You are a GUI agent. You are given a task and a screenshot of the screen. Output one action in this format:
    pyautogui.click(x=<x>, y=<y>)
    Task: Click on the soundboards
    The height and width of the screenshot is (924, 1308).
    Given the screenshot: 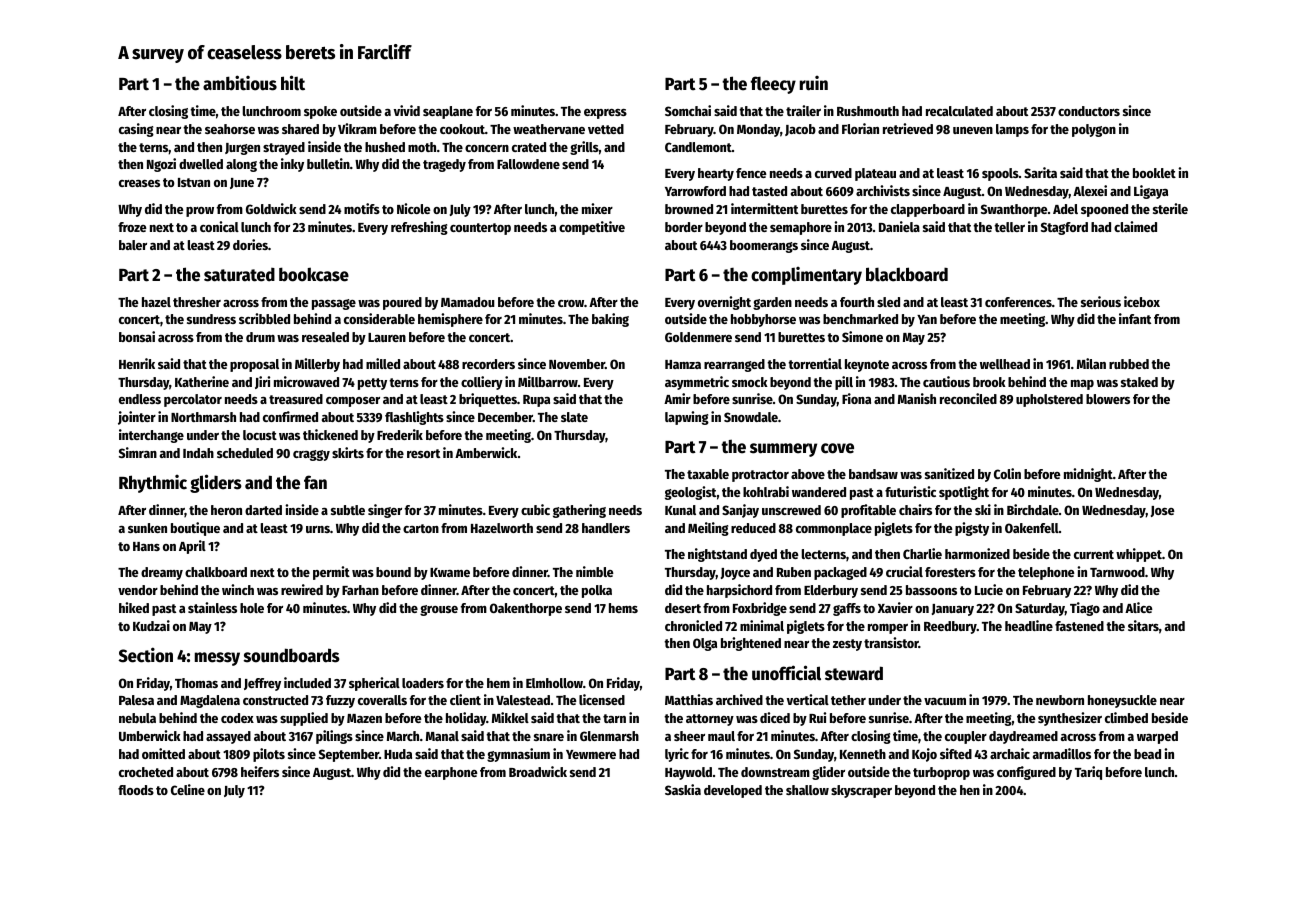 What is the action you would take?
    pyautogui.click(x=292, y=655)
